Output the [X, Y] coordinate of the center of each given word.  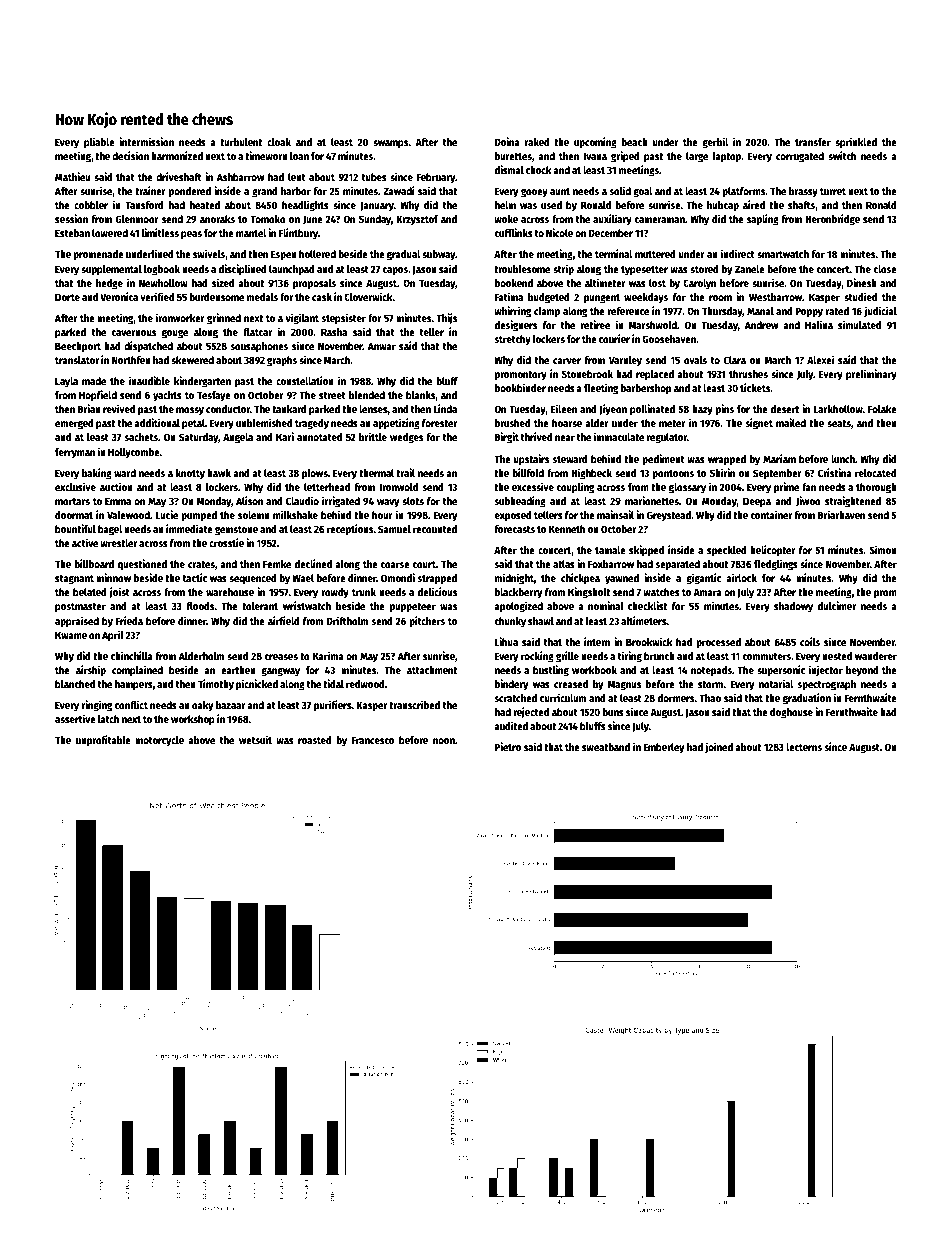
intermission [146, 141]
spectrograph [827, 685]
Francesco [373, 740]
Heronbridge [832, 220]
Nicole [559, 232]
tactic [195, 577]
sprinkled [856, 143]
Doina [507, 141]
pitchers [427, 622]
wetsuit [255, 739]
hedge [109, 284]
